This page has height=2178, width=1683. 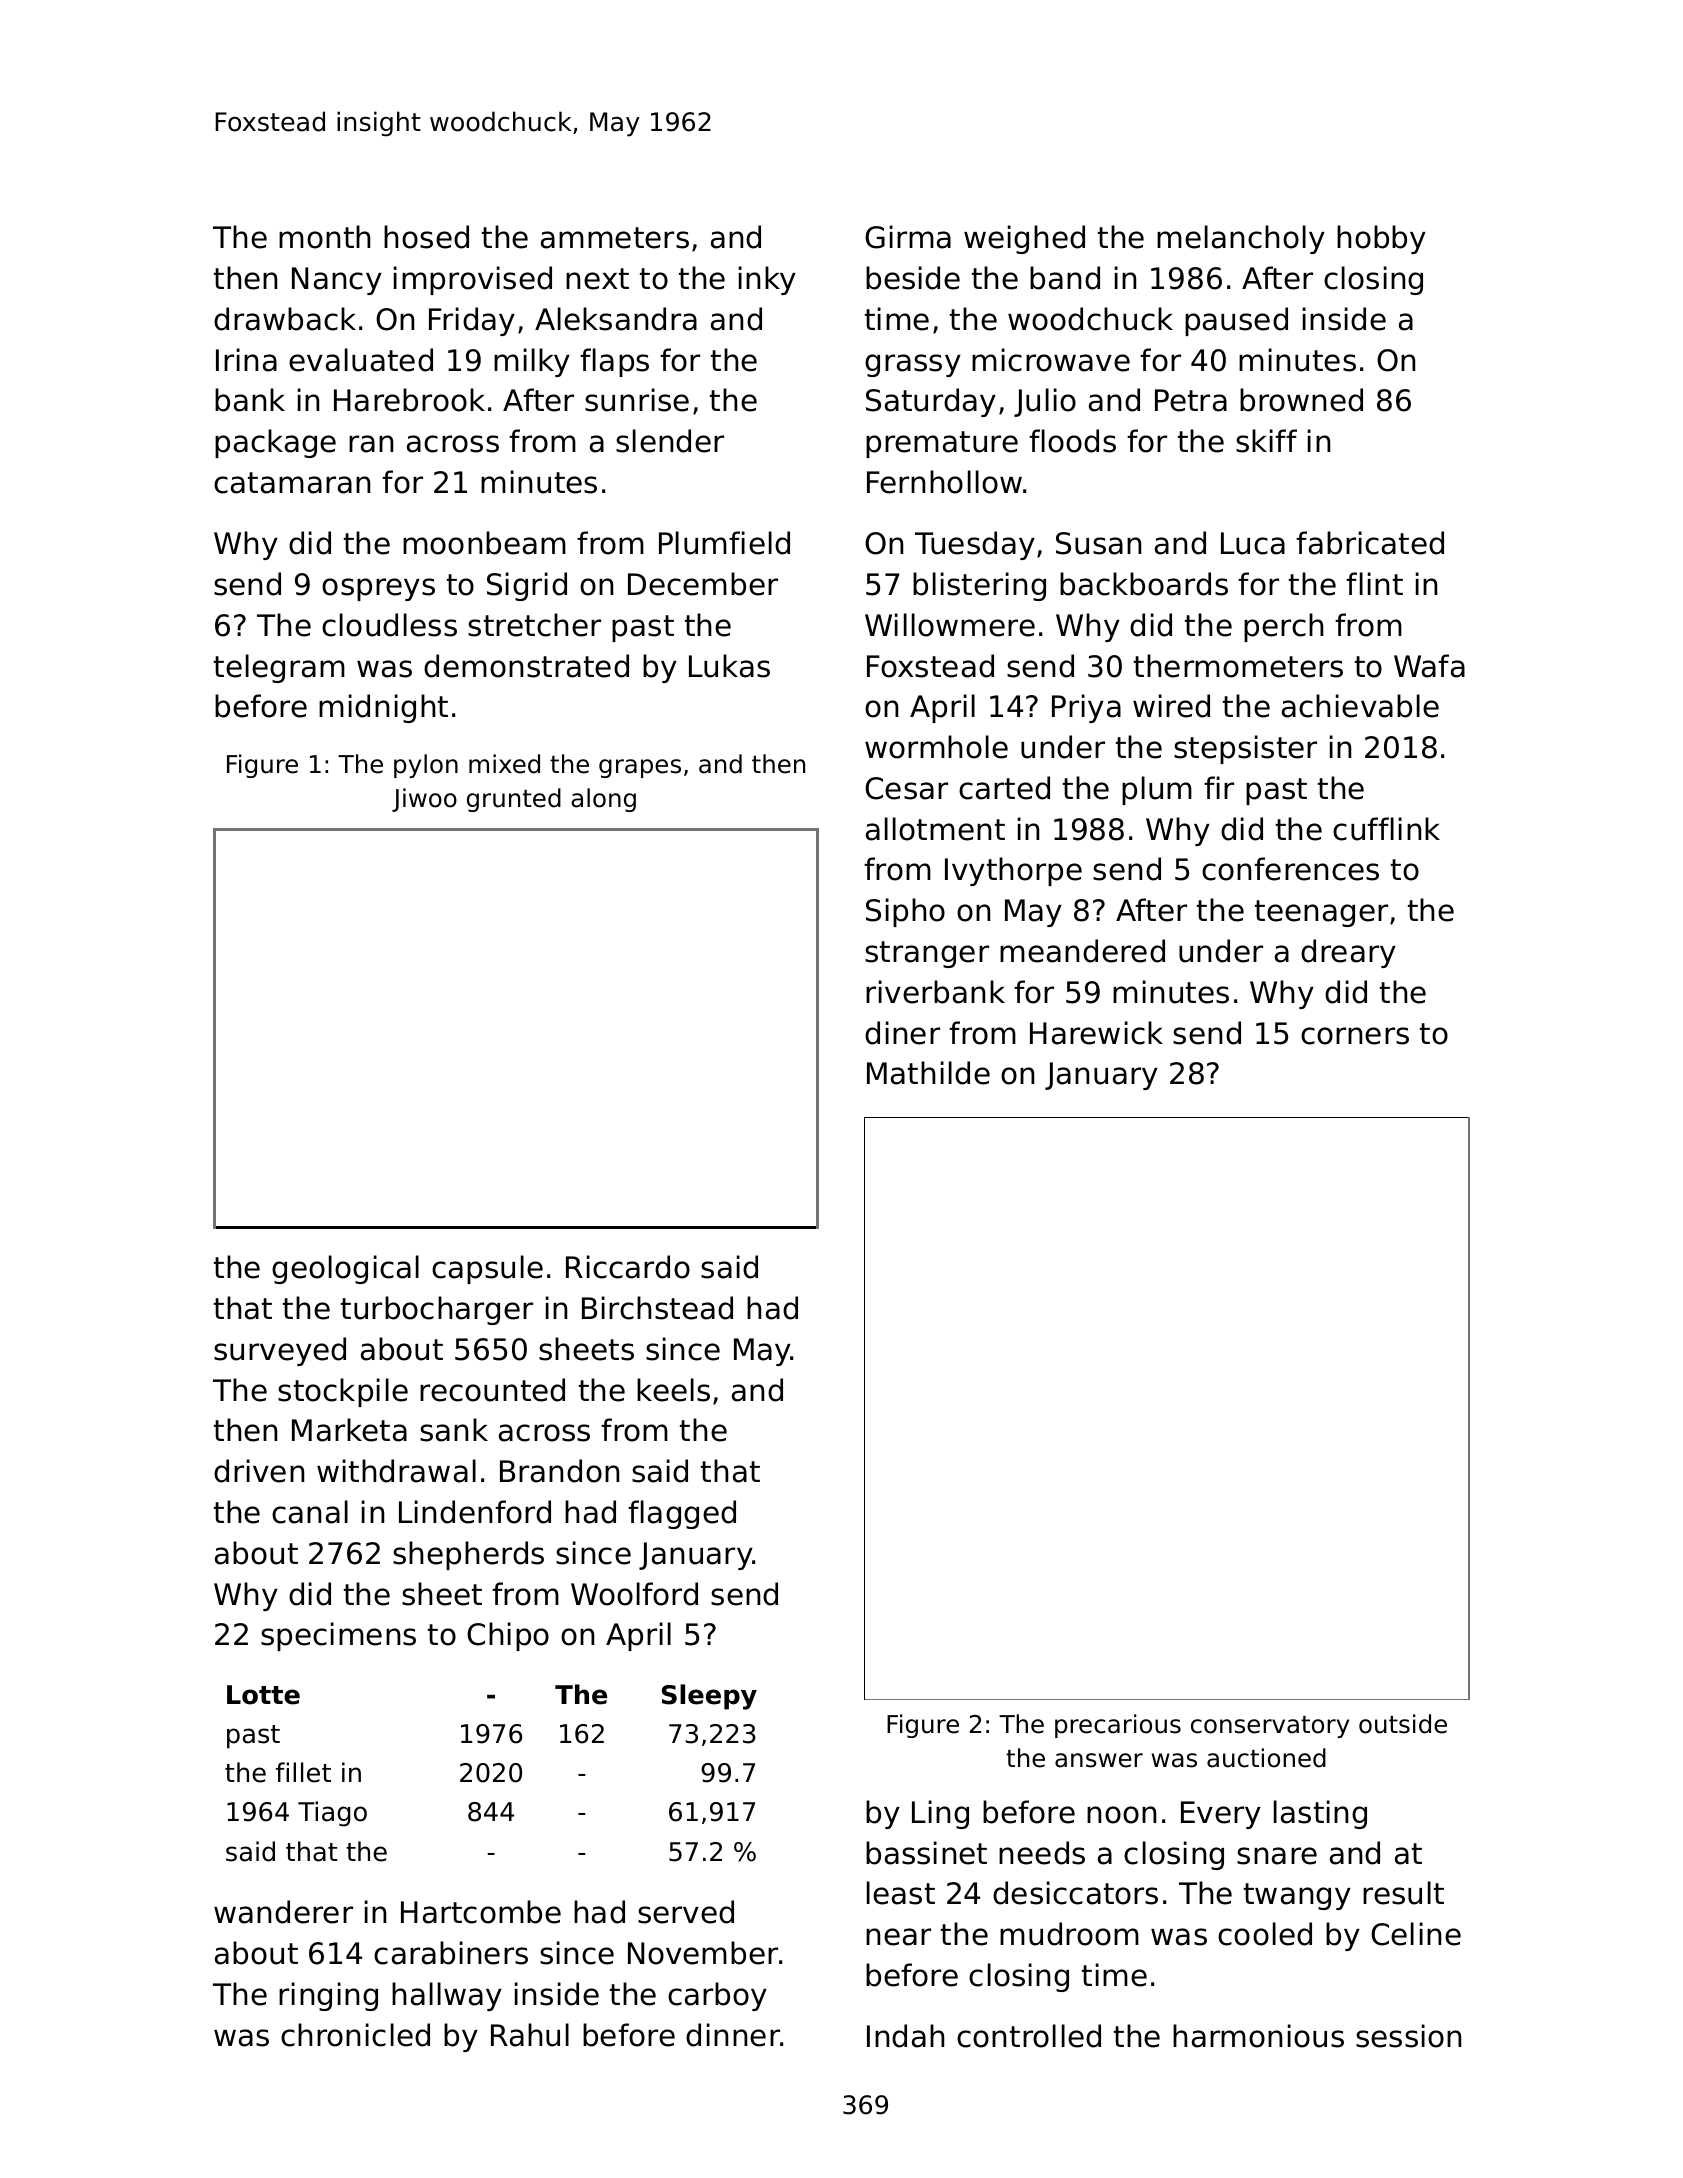 I want to click on outside, so click(x=1403, y=1724).
